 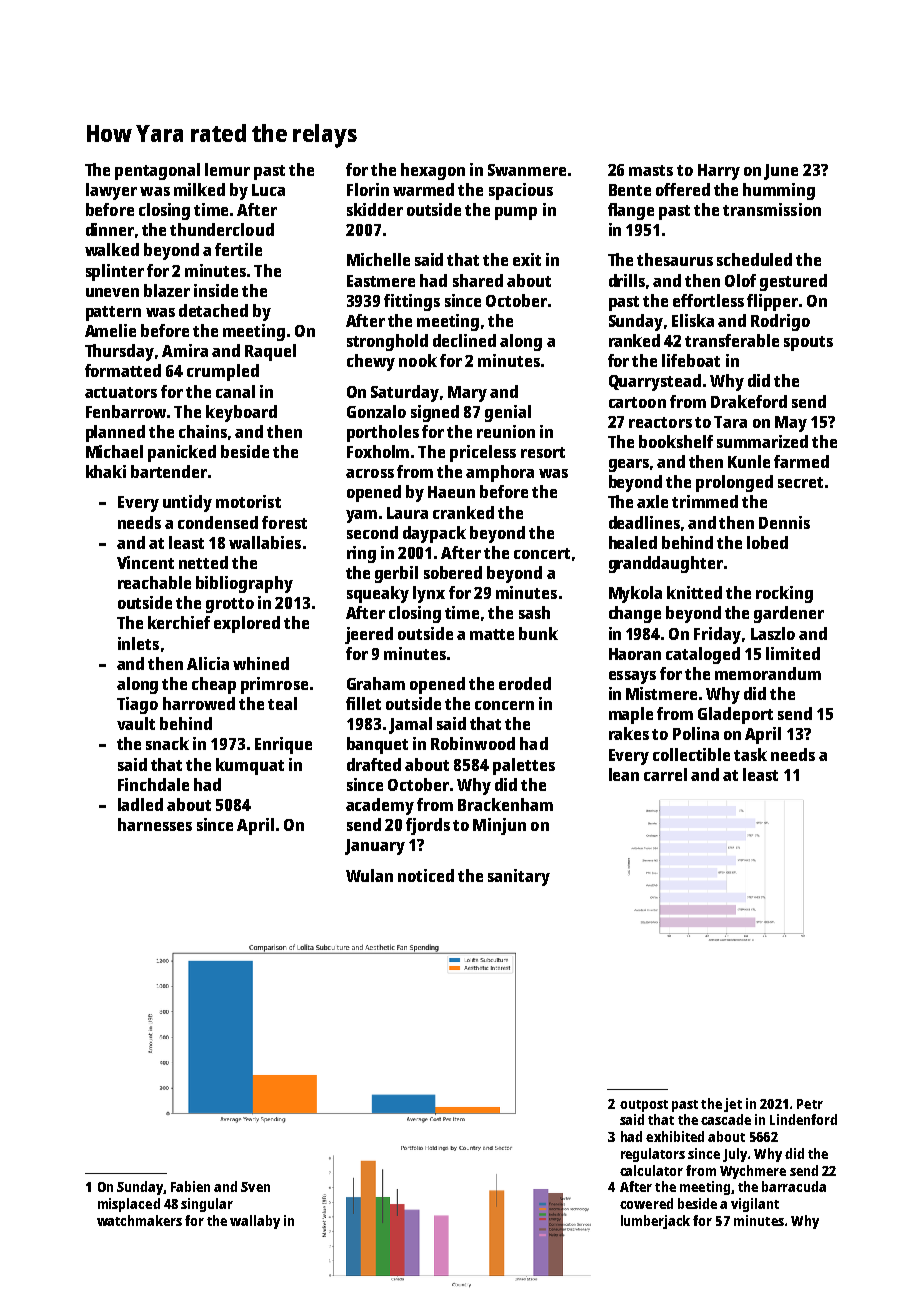 What do you see at coordinates (369, 875) in the document?
I see `Wulan` at bounding box center [369, 875].
